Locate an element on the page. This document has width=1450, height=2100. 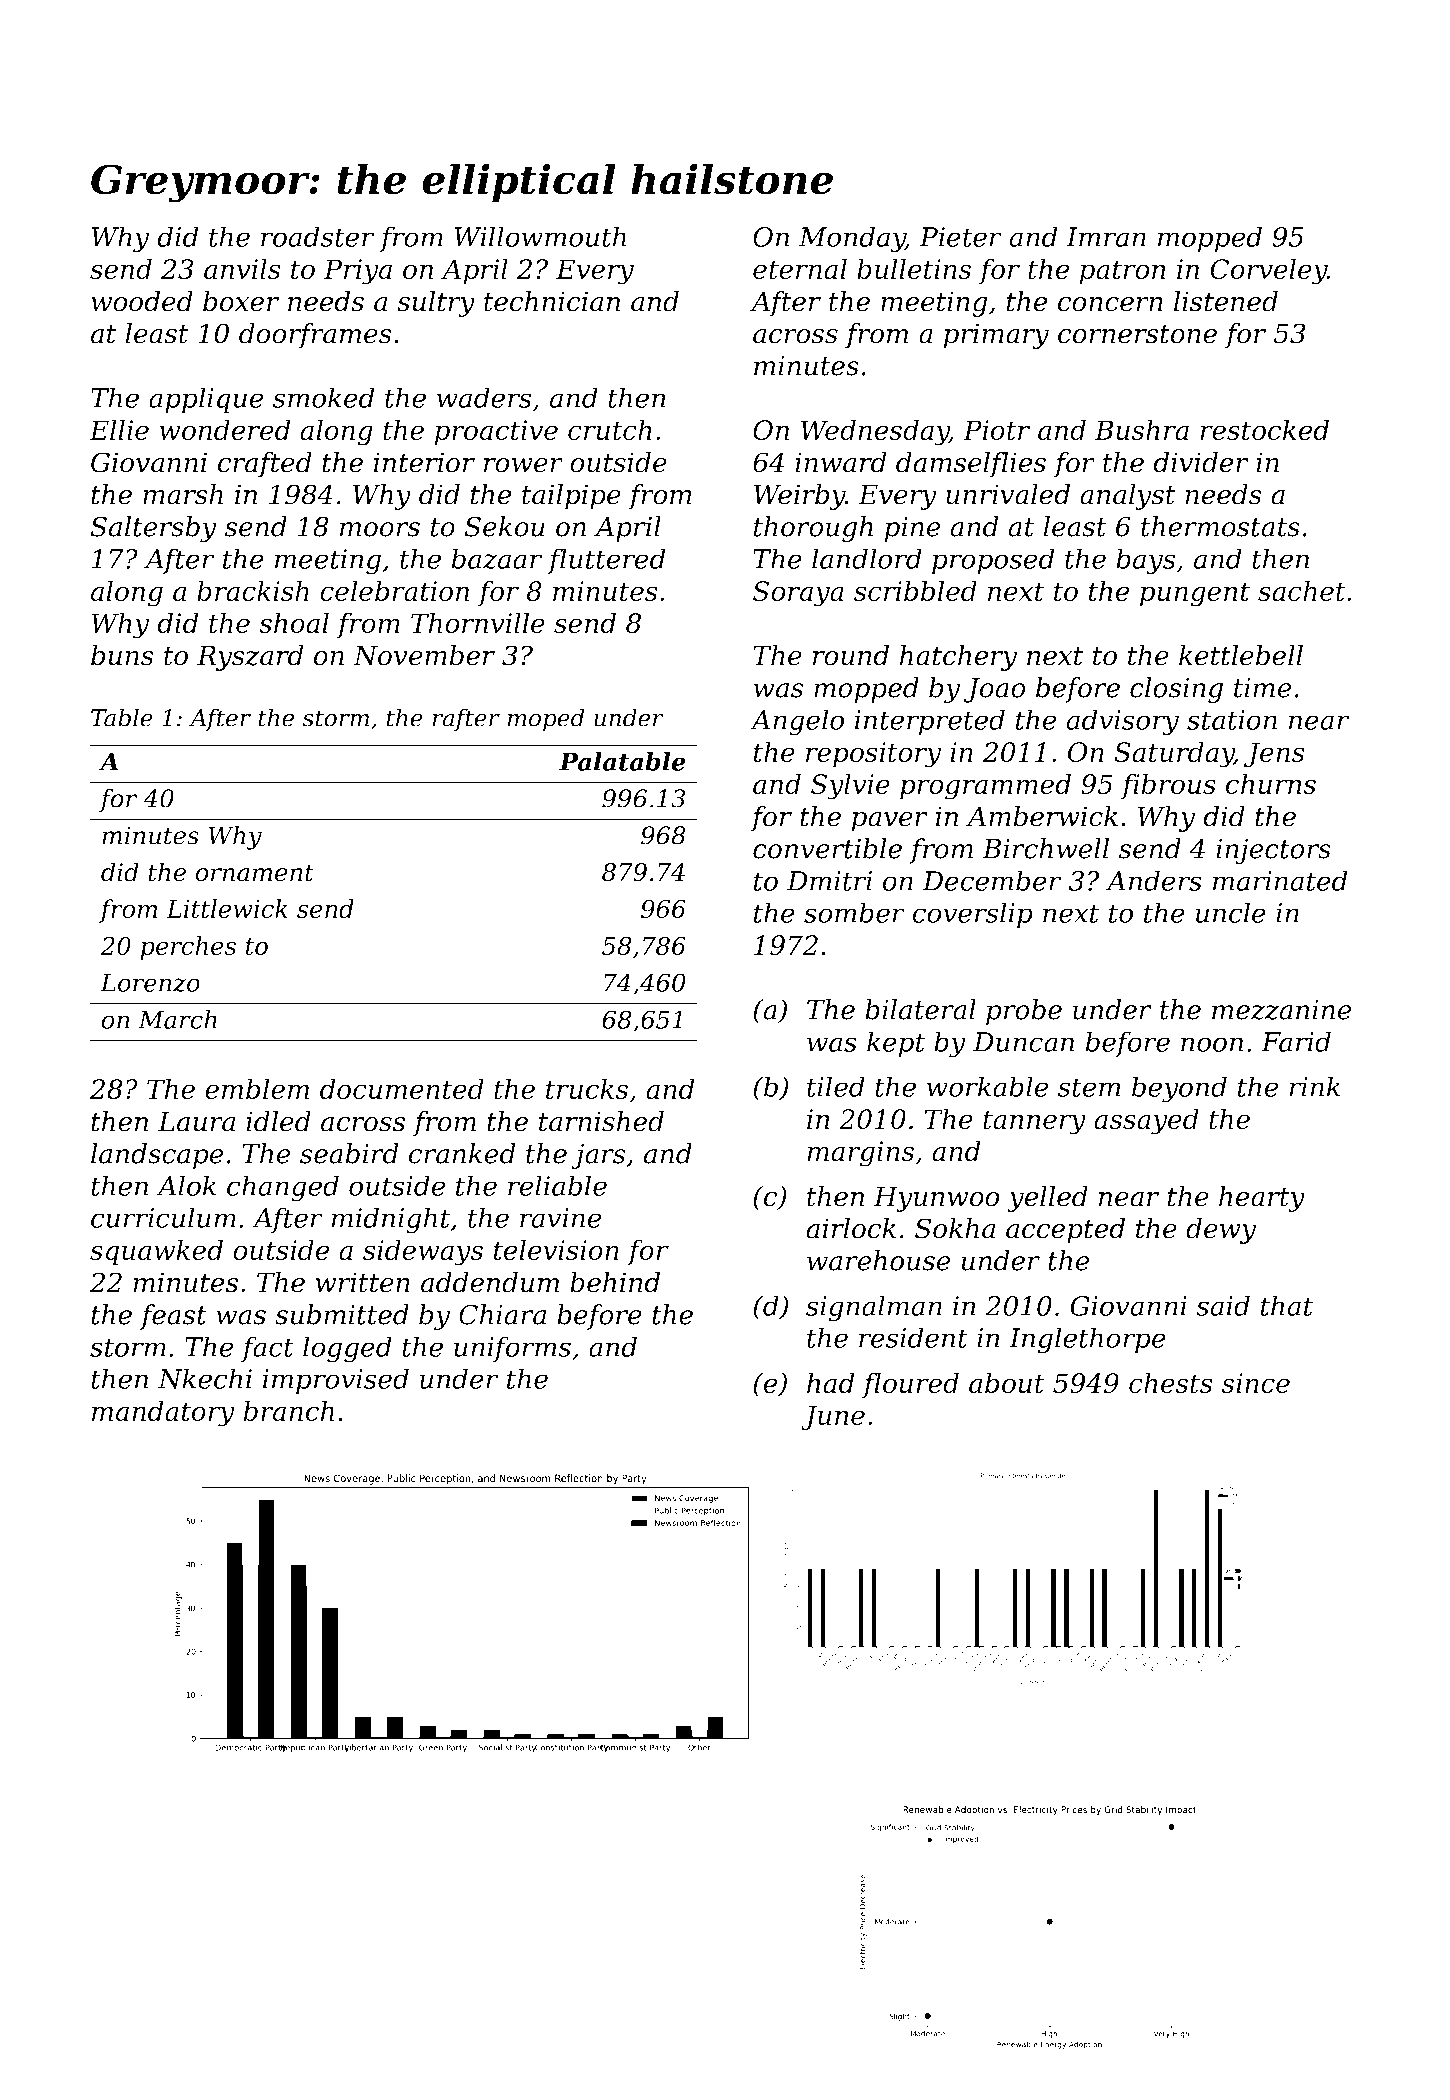
jars is located at coordinates (598, 1156).
